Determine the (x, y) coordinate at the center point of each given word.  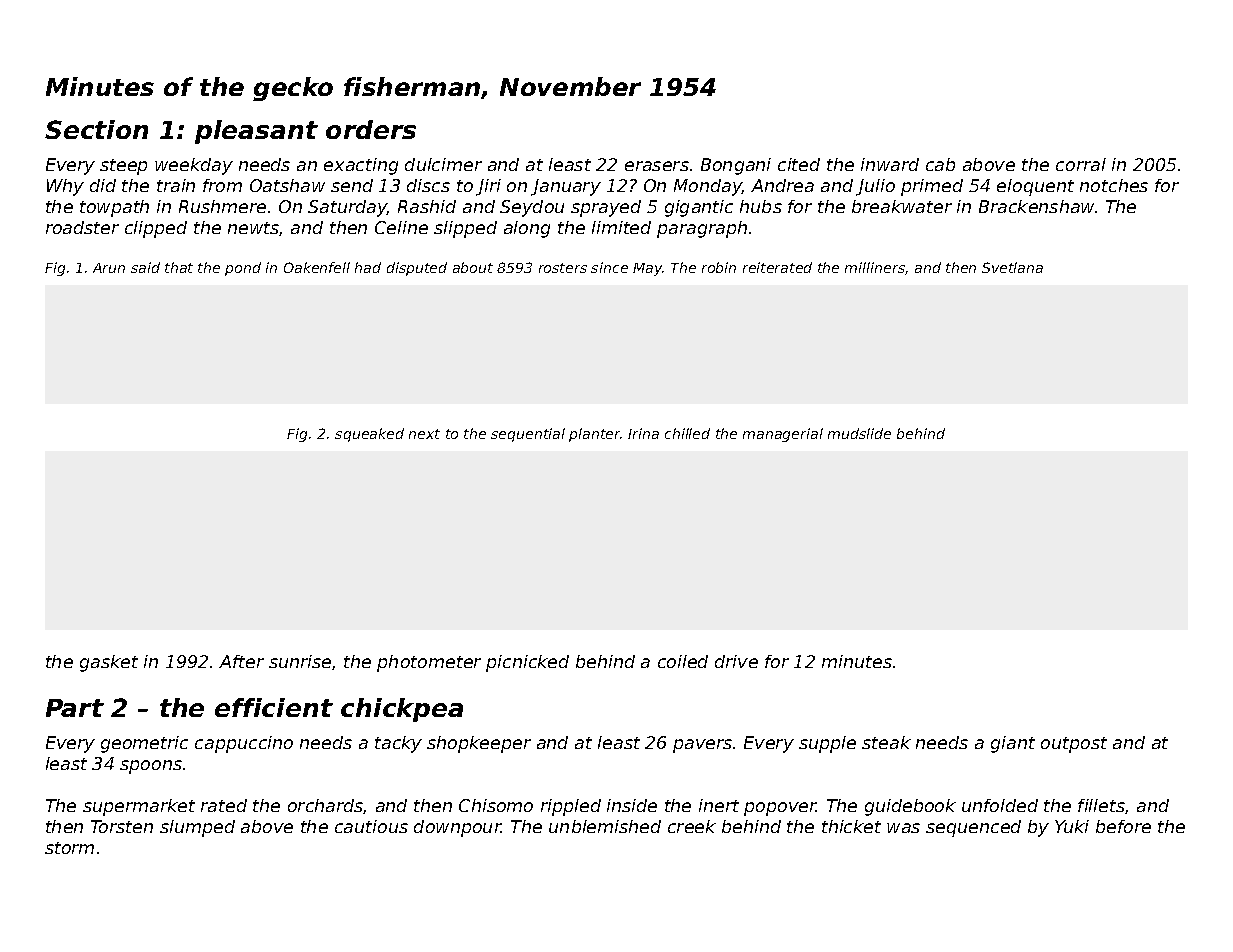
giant (1013, 744)
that (179, 267)
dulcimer (443, 164)
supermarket (139, 807)
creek (692, 826)
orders (371, 129)
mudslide (859, 433)
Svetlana (1012, 267)
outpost (1074, 745)
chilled (687, 433)
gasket (109, 663)
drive (736, 661)
